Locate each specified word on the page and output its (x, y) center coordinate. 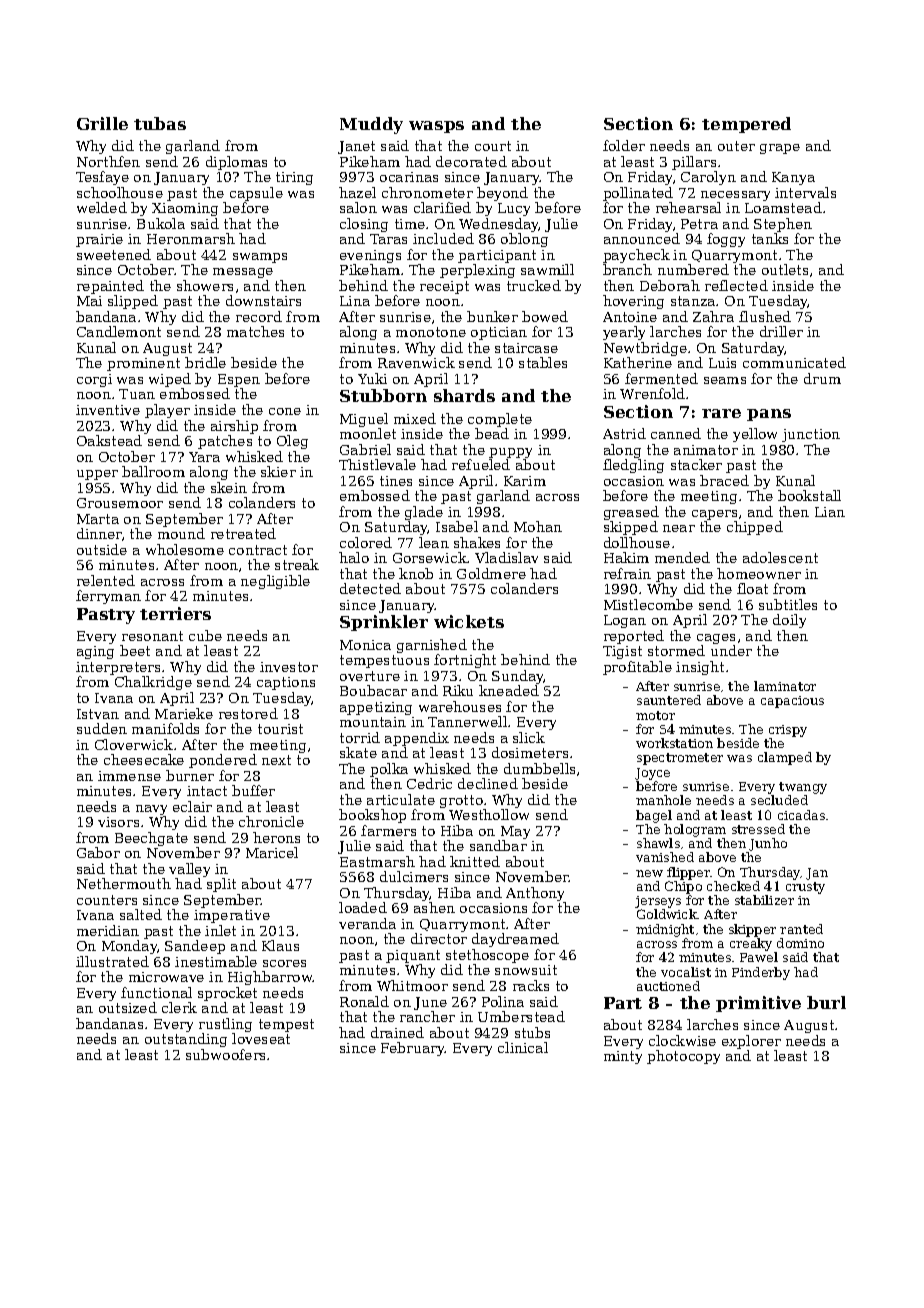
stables (543, 362)
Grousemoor (120, 503)
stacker (696, 464)
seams (725, 380)
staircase (526, 348)
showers (205, 285)
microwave (166, 977)
